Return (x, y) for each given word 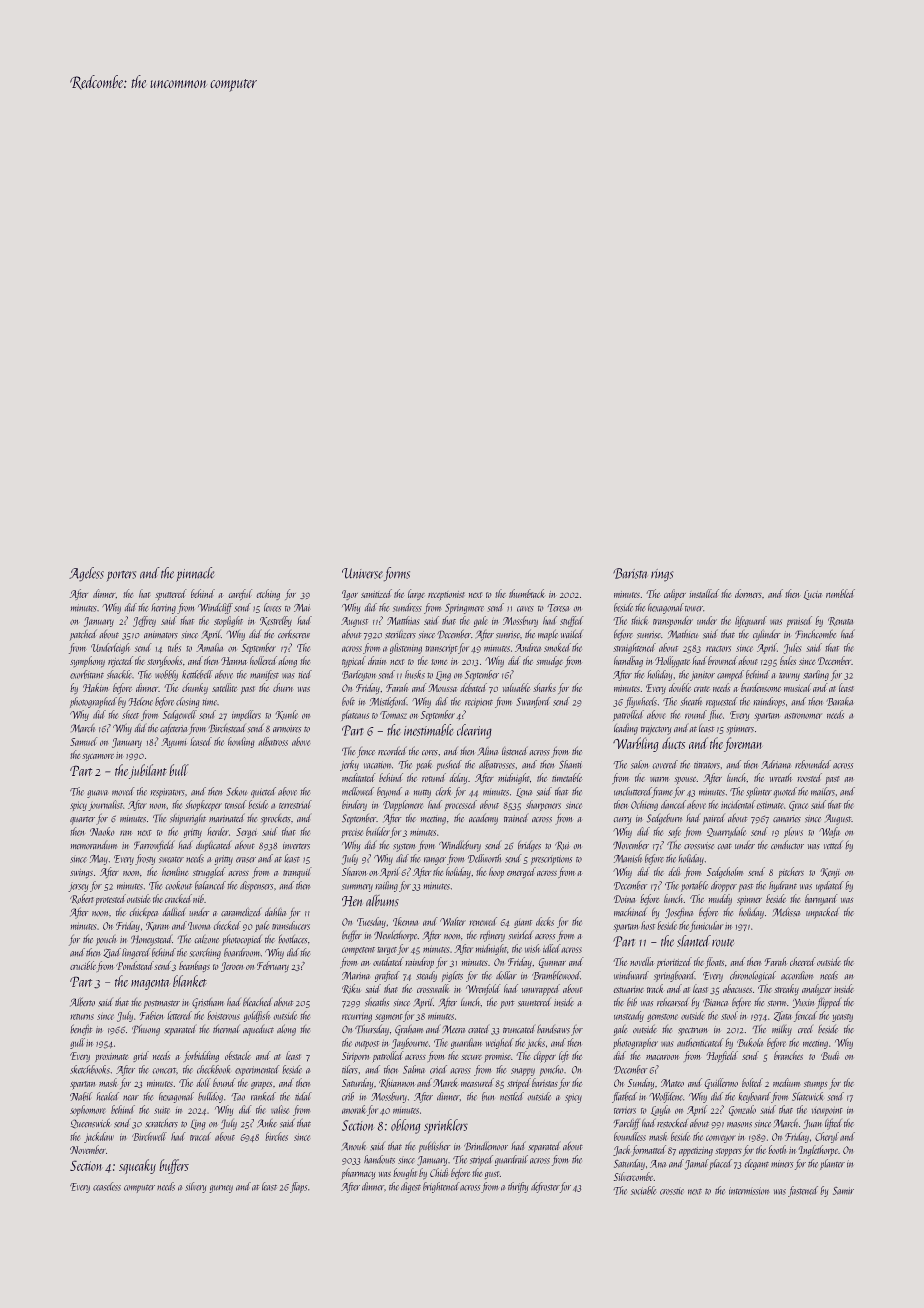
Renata (840, 621)
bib (632, 1002)
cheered (802, 961)
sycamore (98, 757)
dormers (748, 593)
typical (354, 661)
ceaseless (107, 1186)
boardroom (241, 952)
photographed (93, 702)
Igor (350, 595)
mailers (823, 791)
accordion (797, 975)
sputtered (170, 594)
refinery (492, 937)
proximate (111, 1057)
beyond (389, 792)
